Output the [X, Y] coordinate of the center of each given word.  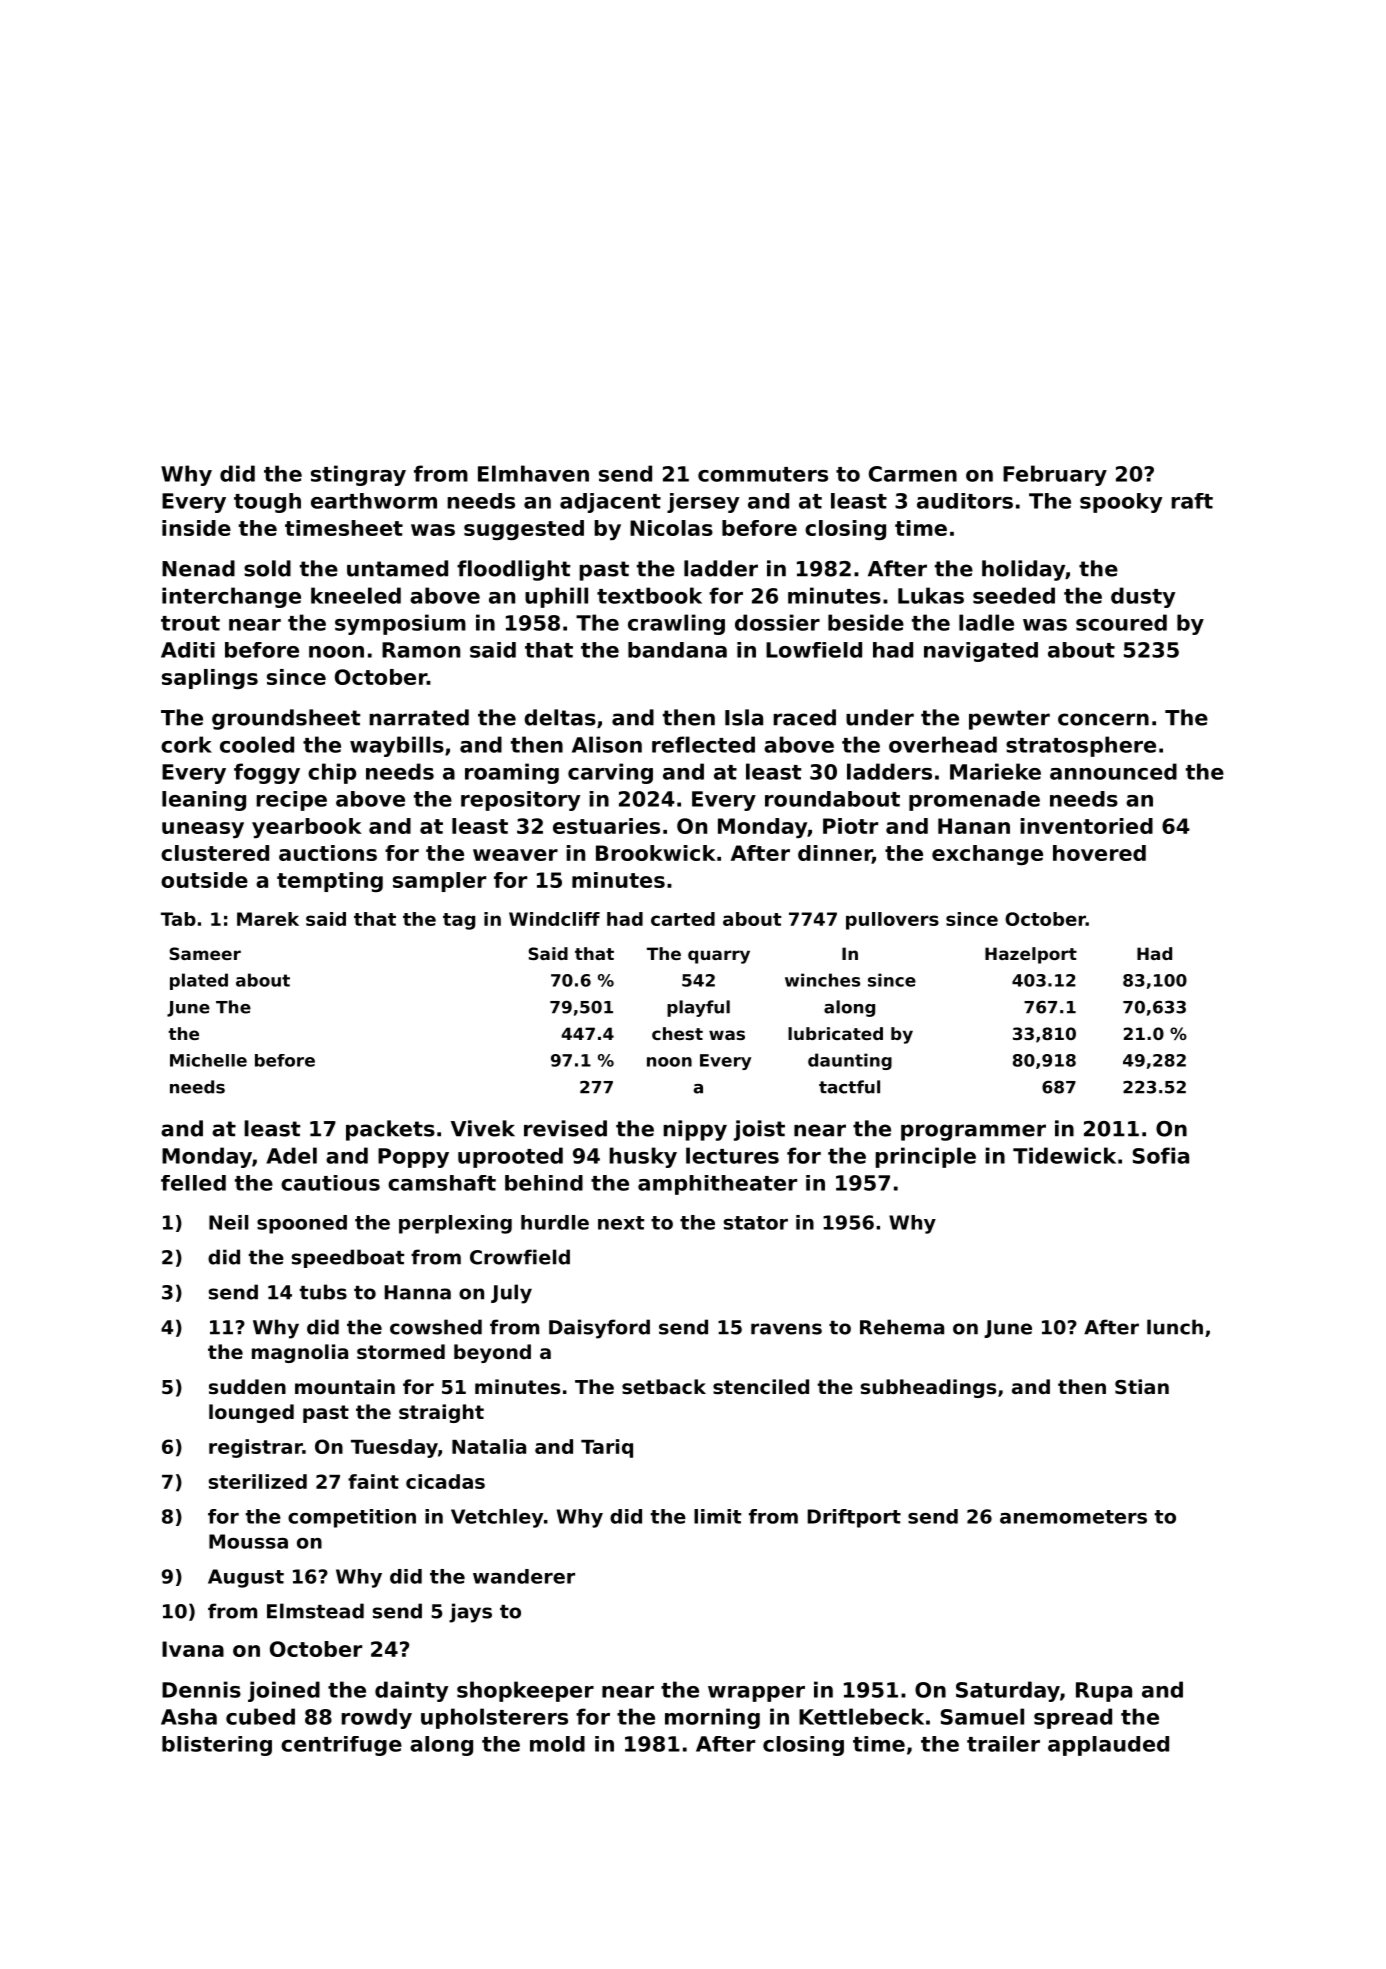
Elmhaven [533, 473]
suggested [524, 530]
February [1055, 475]
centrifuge [341, 1746]
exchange [987, 855]
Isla [744, 717]
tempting [330, 882]
